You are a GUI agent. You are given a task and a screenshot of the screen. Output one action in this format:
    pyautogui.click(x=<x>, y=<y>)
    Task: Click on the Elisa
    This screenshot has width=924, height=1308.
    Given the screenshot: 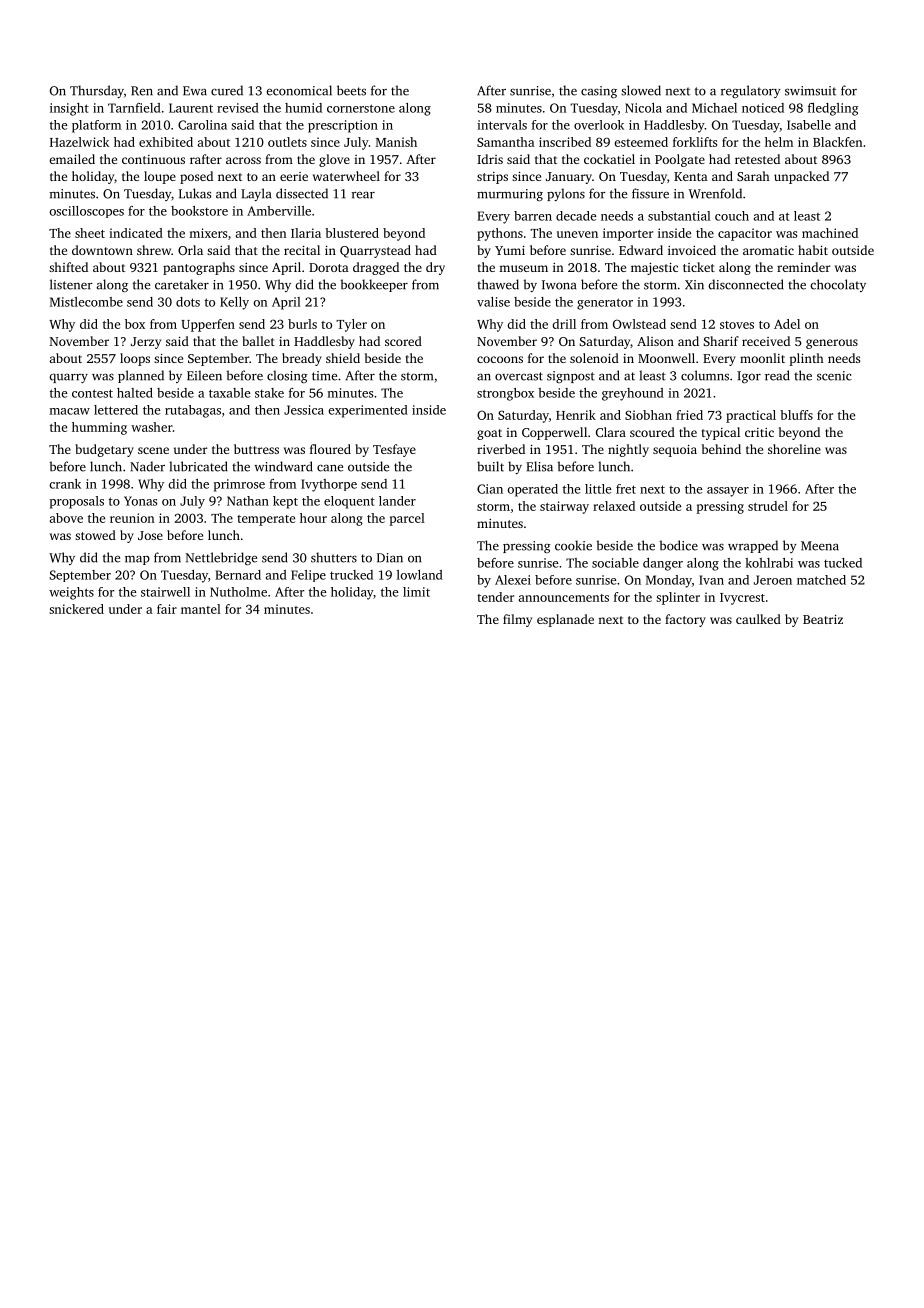 What is the action you would take?
    pyautogui.click(x=539, y=466)
